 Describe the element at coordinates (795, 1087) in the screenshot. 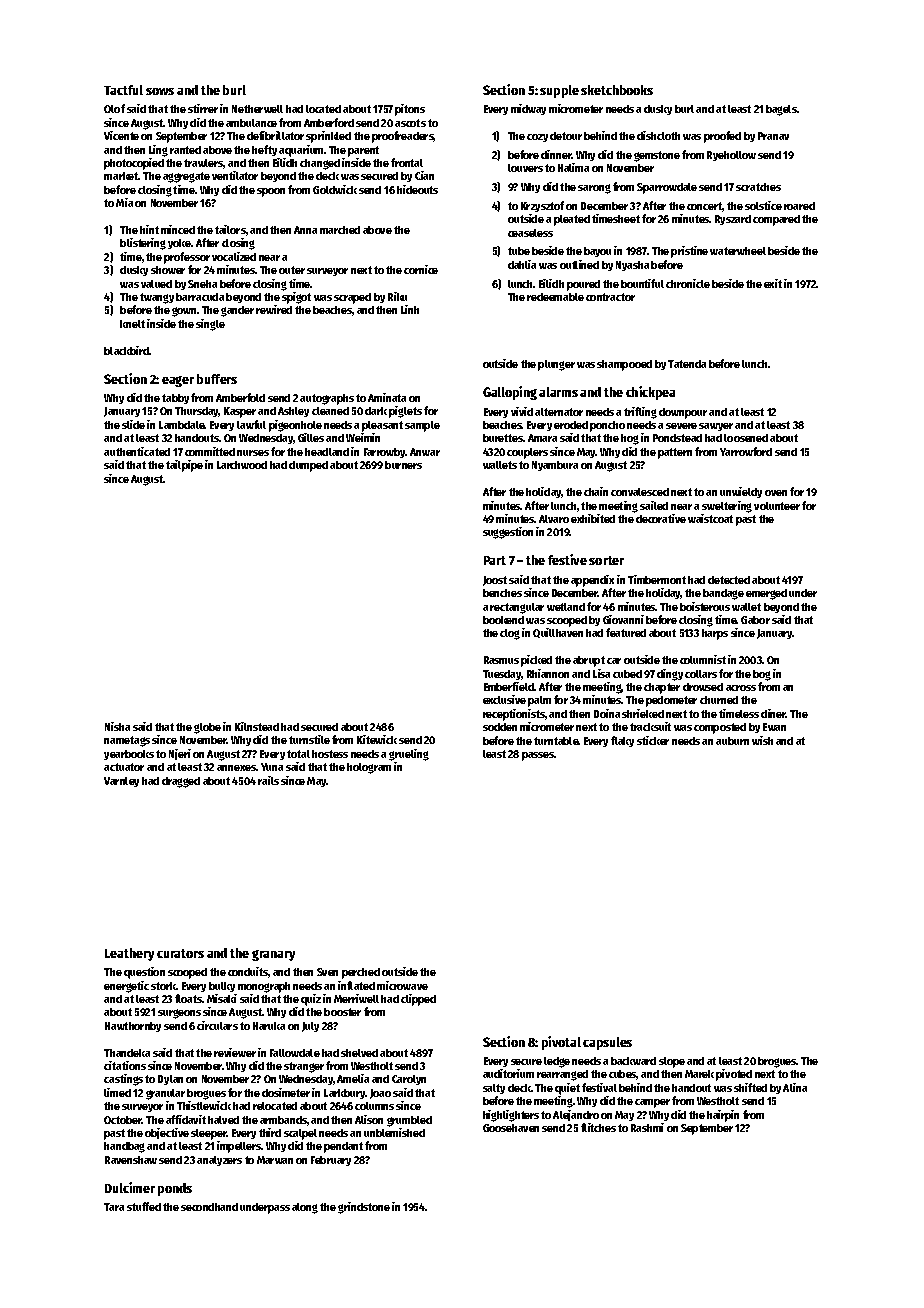

I see `Alina` at that location.
